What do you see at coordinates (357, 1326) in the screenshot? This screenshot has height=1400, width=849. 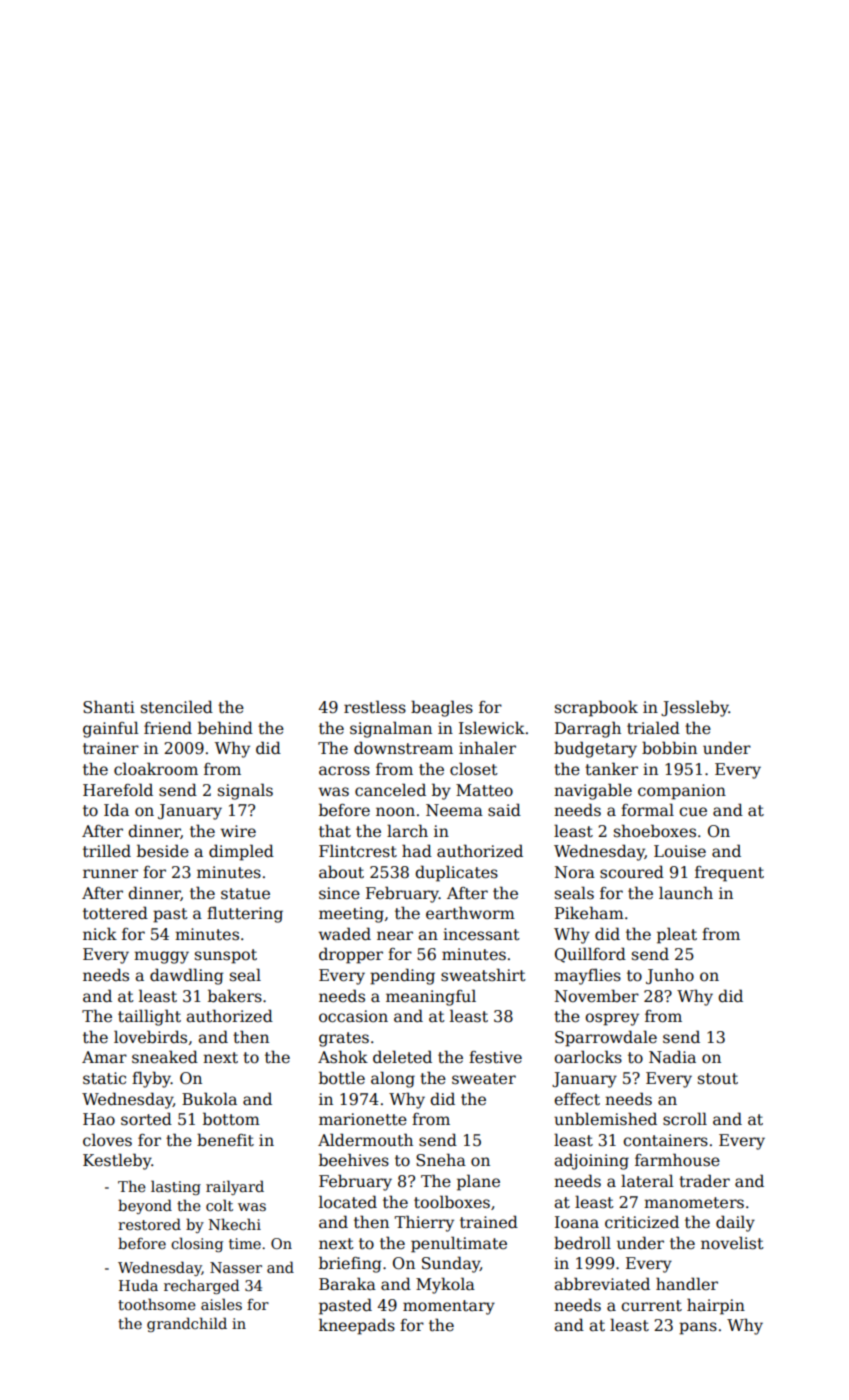 I see `kneepads` at bounding box center [357, 1326].
